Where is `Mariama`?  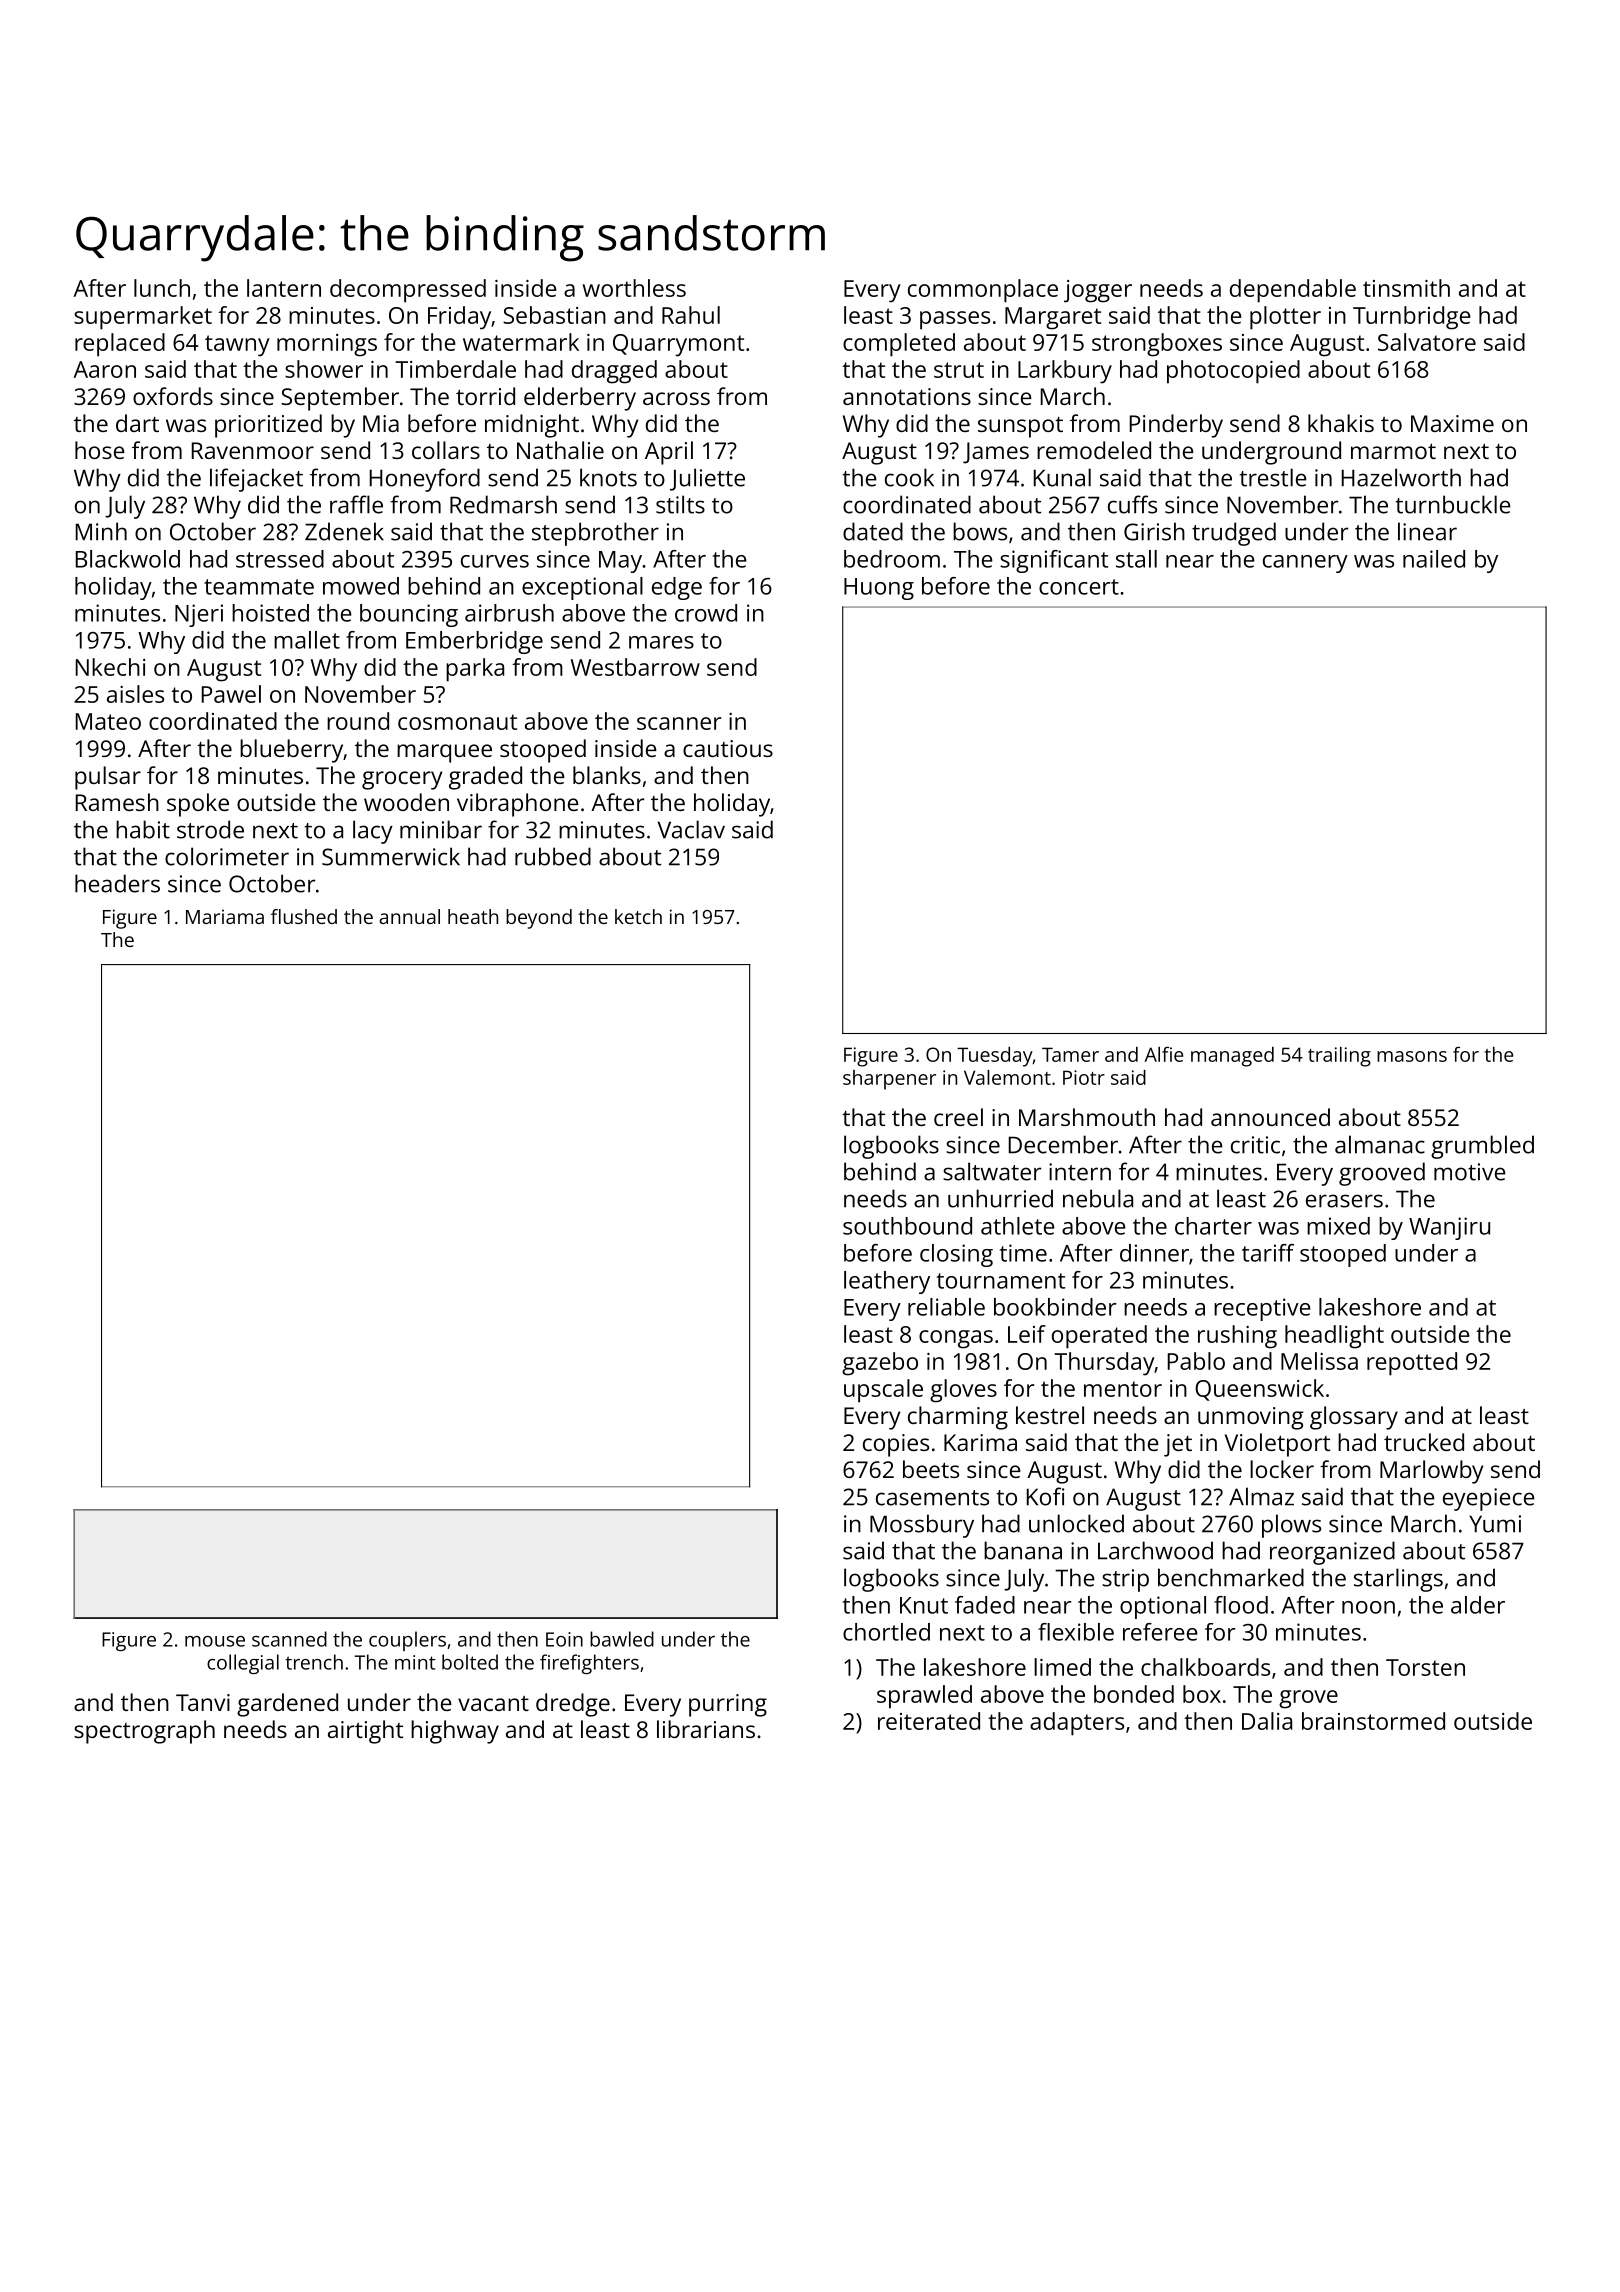 Mariama is located at coordinates (225, 917).
